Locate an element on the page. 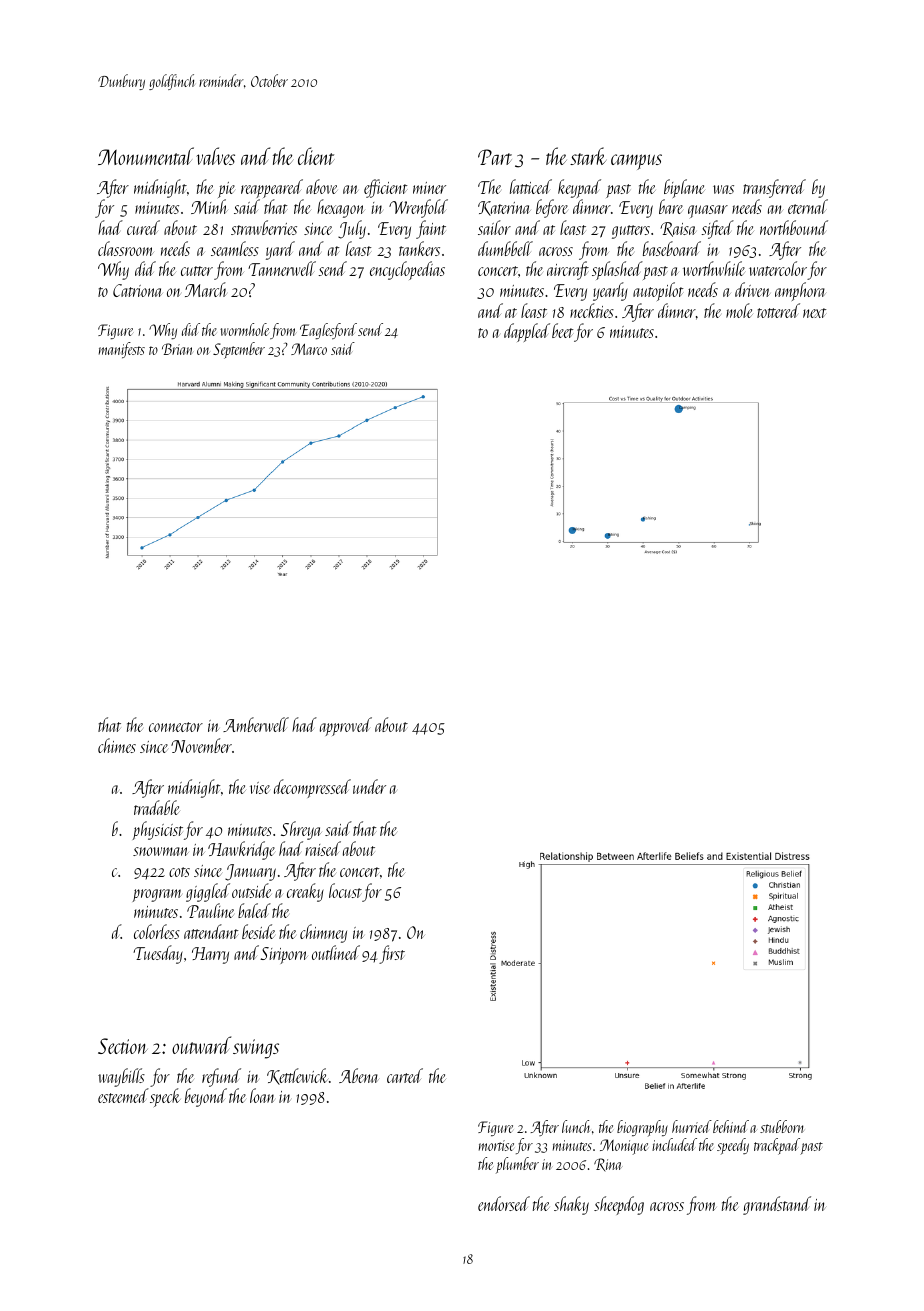 This image has height=1311, width=924. Monumental is located at coordinates (146, 156).
